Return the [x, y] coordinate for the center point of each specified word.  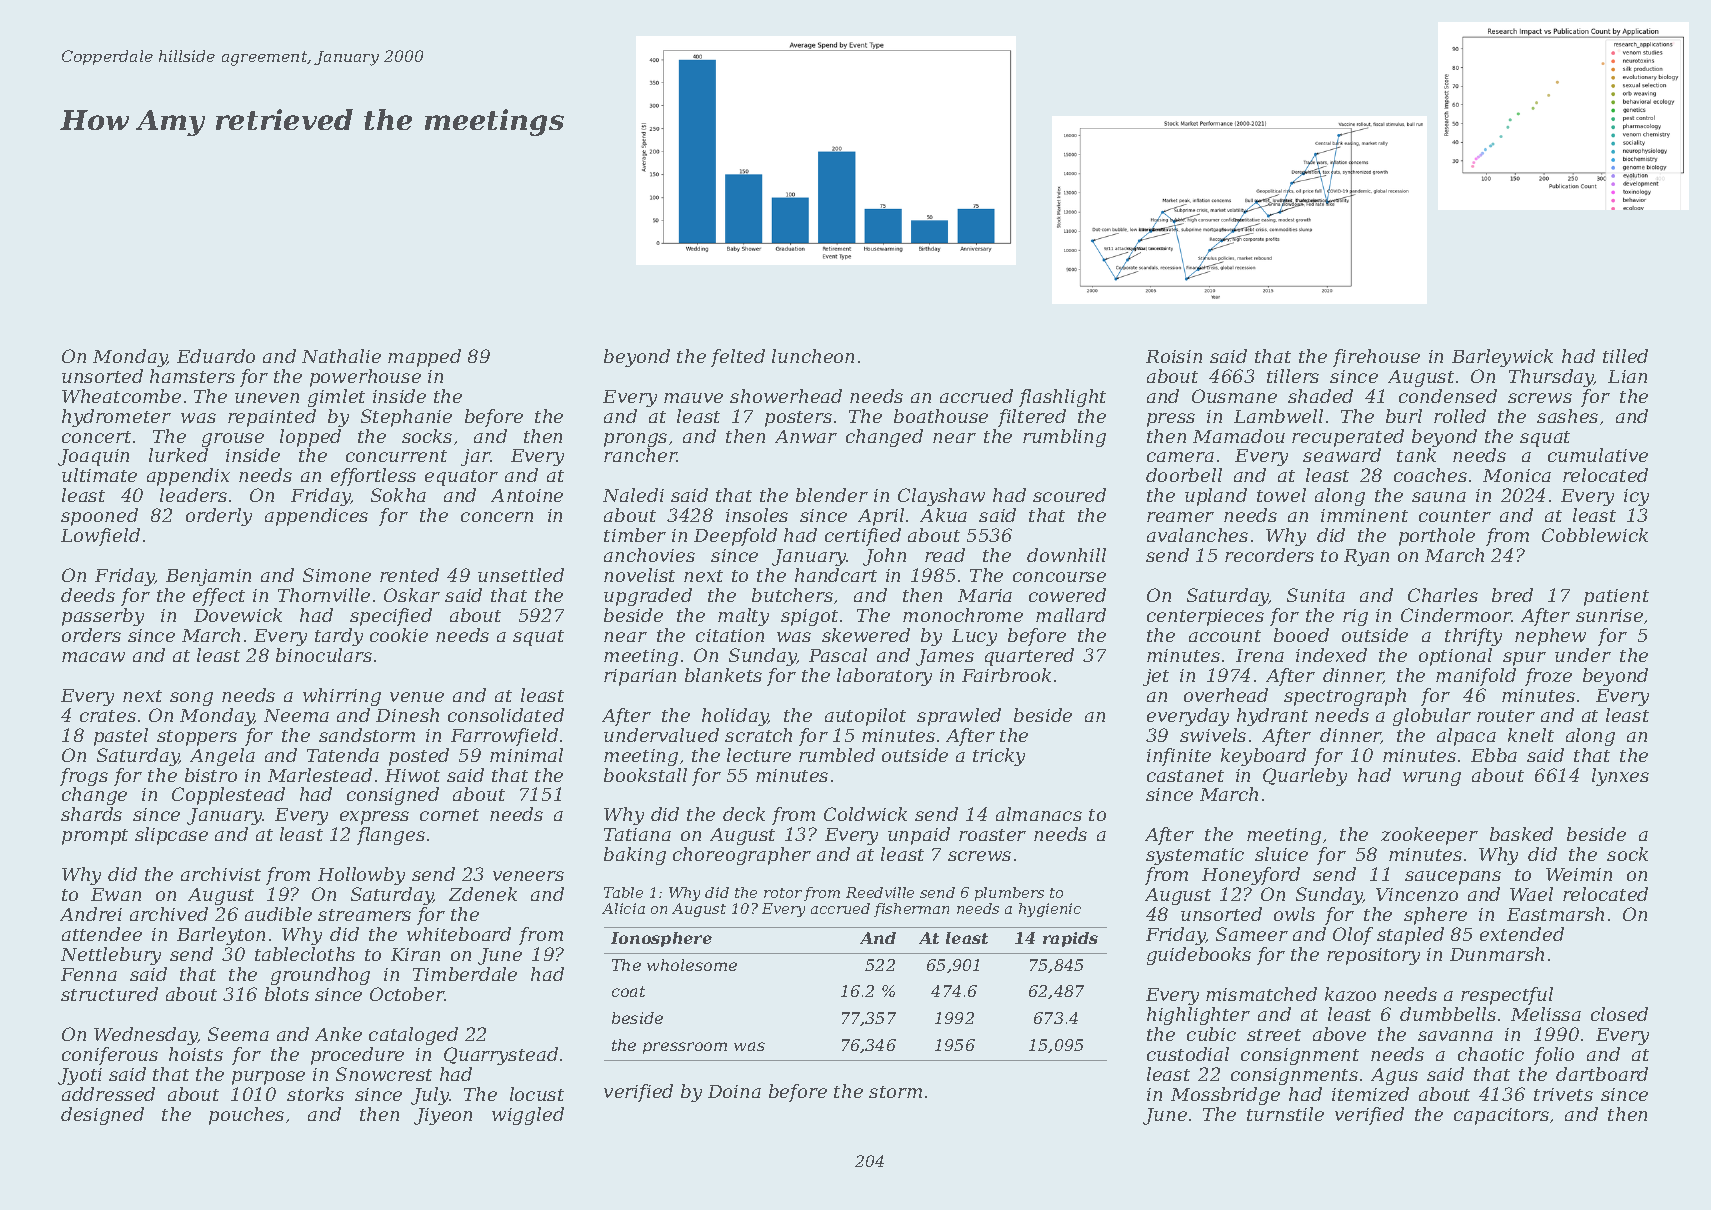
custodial [1188, 1054]
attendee [102, 934]
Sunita [1316, 595]
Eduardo [216, 356]
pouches [246, 1116]
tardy [339, 637]
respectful [1507, 996]
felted [738, 358]
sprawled [959, 717]
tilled [1625, 356]
